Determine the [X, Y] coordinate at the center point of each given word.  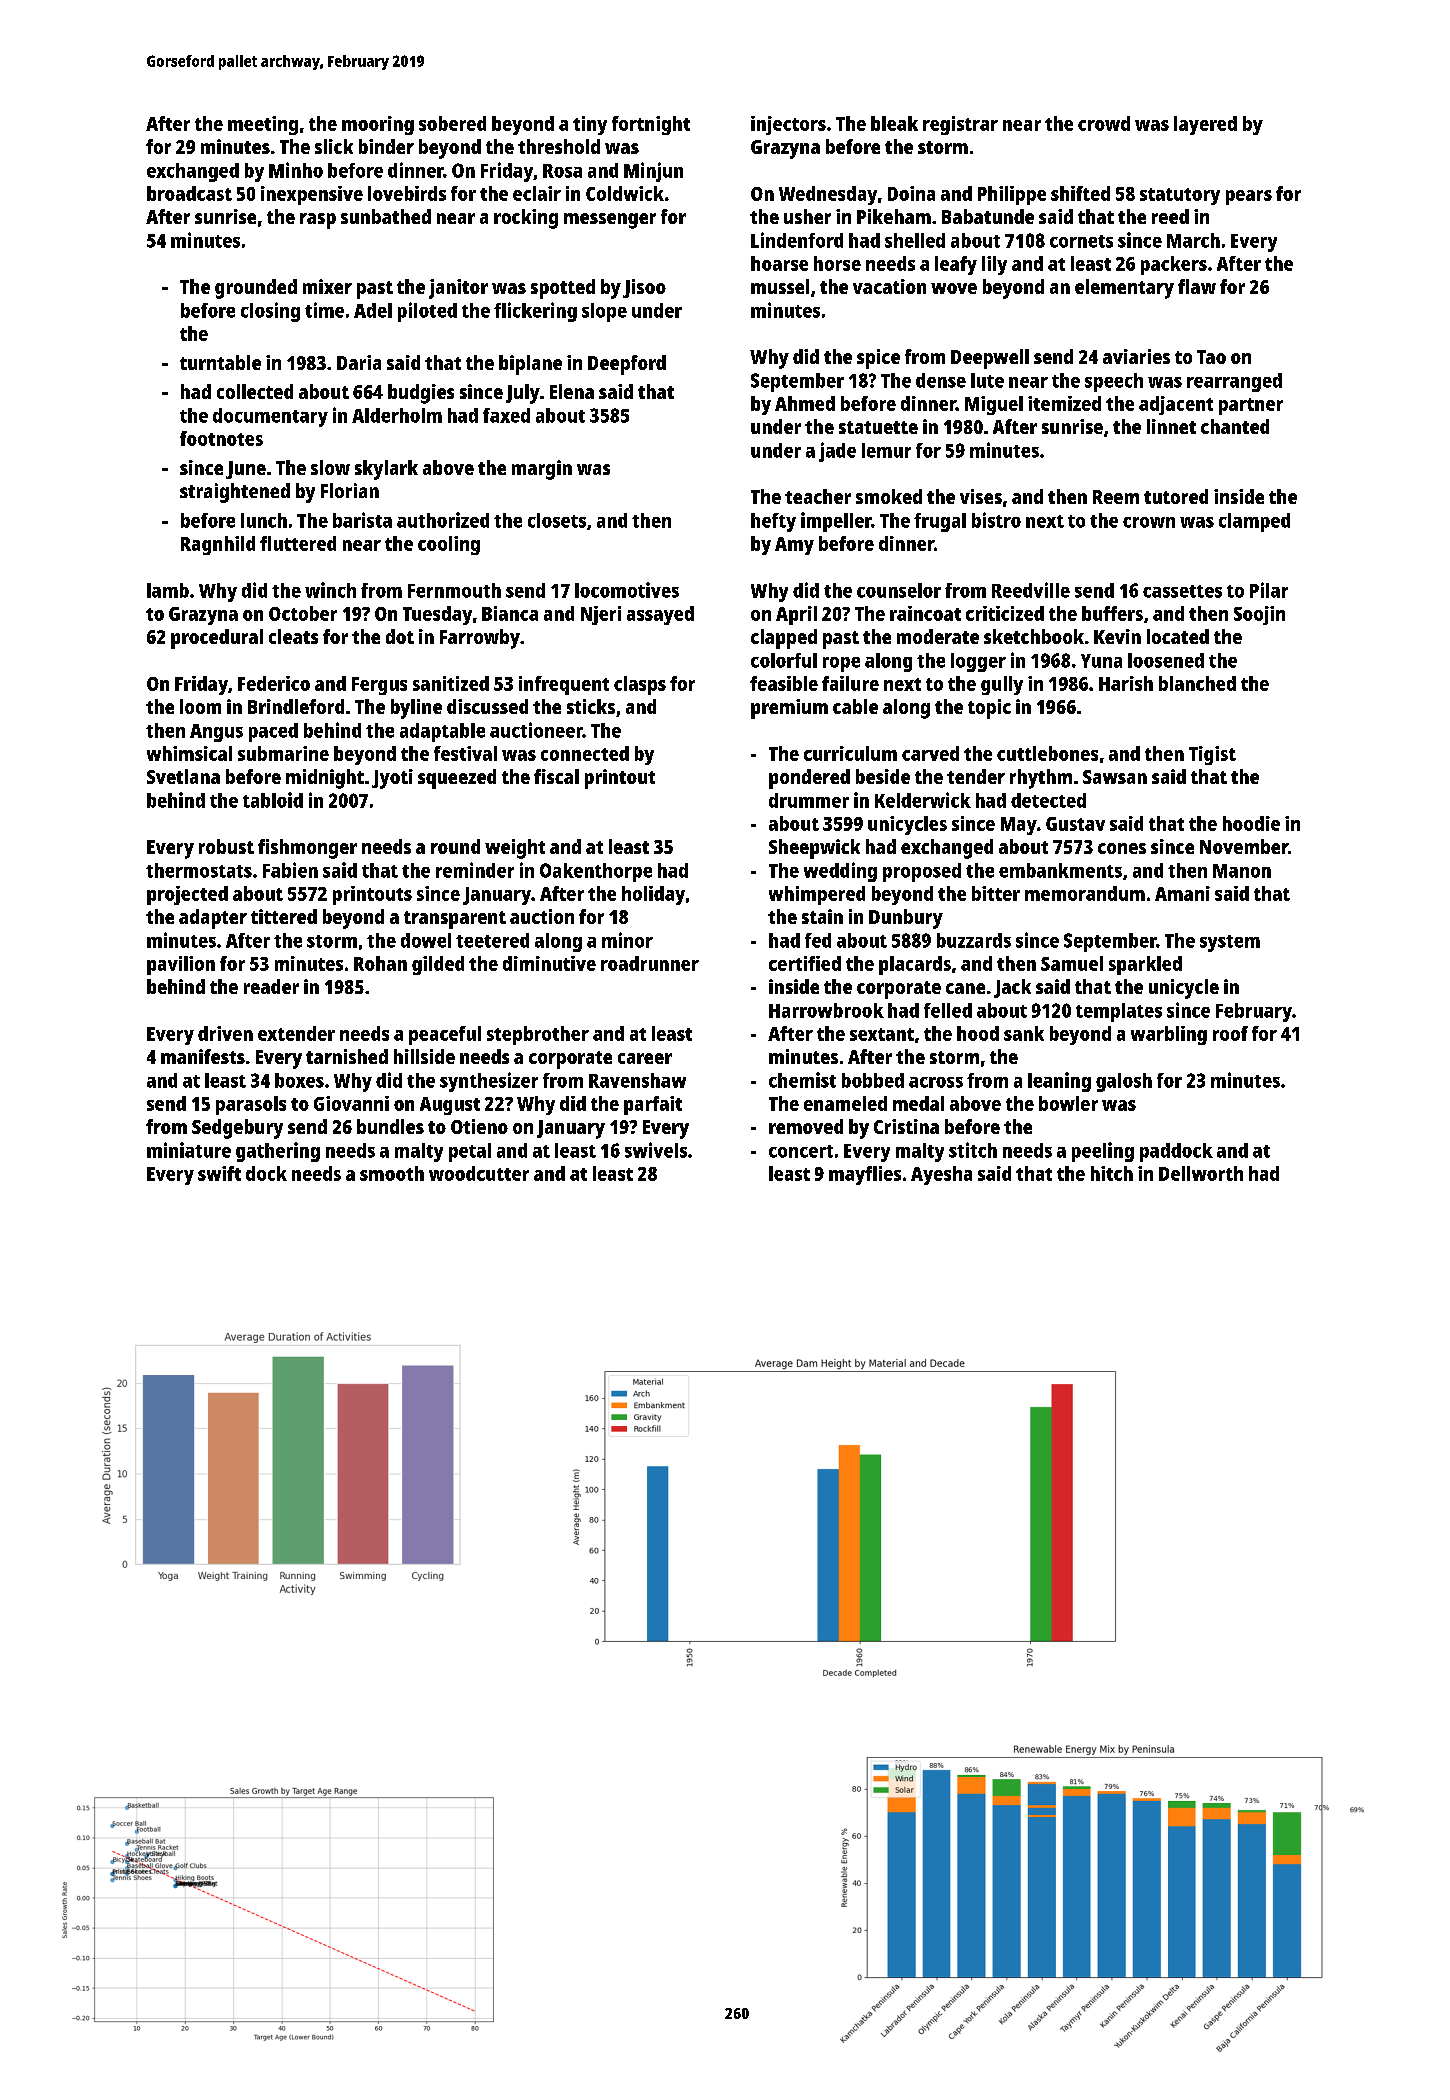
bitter [996, 893]
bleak [894, 123]
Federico [274, 683]
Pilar [1269, 590]
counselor [899, 590]
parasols [251, 1105]
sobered [452, 123]
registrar [960, 125]
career [645, 1058]
